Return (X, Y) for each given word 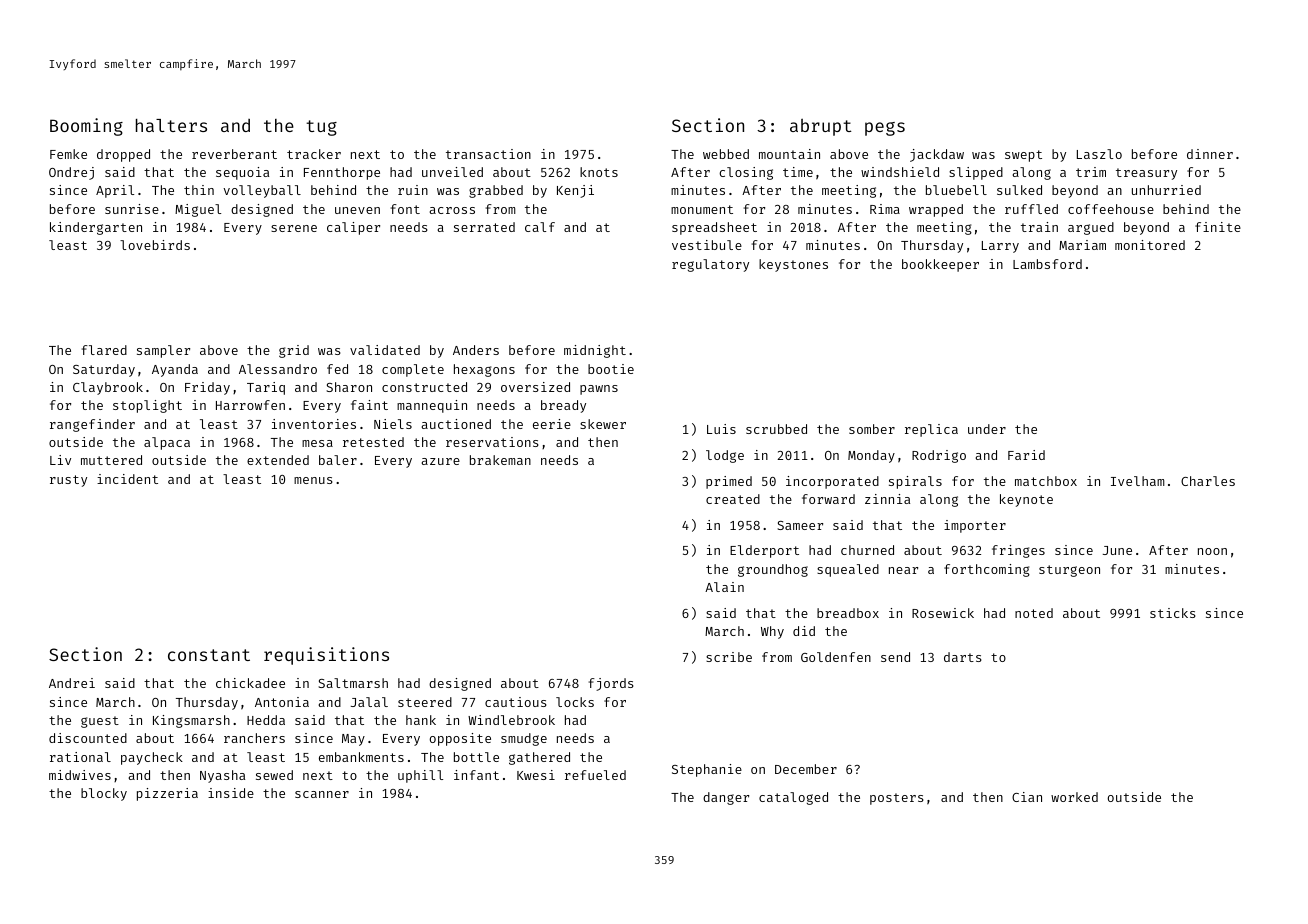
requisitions (326, 656)
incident (127, 479)
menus (313, 480)
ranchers (254, 738)
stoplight (147, 406)
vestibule (707, 245)
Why (772, 632)
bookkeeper (940, 265)
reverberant (234, 154)
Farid (1026, 455)
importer (975, 526)
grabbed (496, 191)
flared (104, 350)
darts (963, 657)
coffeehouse (1111, 209)
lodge (725, 456)
